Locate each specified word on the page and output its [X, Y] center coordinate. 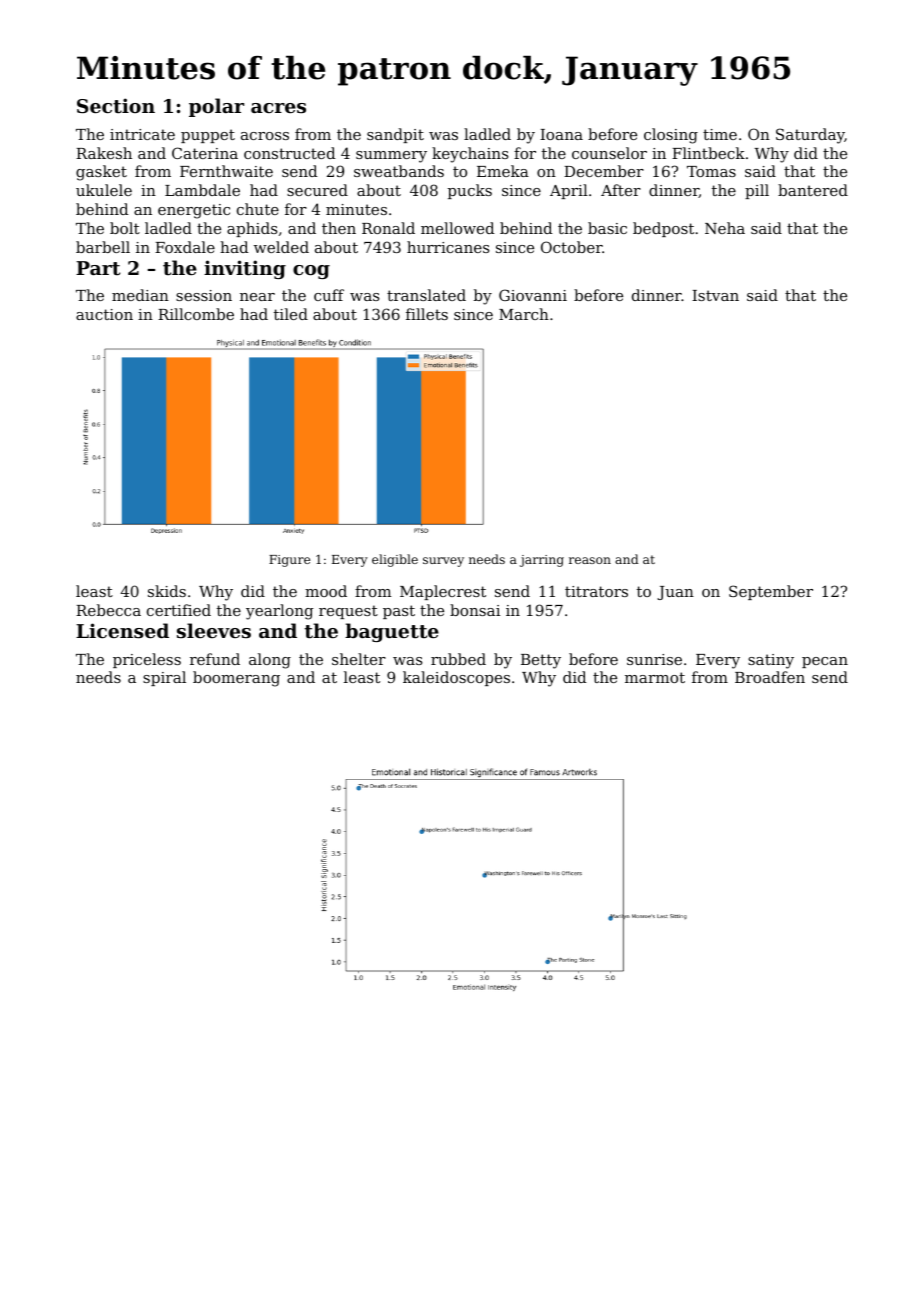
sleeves [214, 630]
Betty [541, 661]
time [720, 134]
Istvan [715, 295]
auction [104, 314]
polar [216, 107]
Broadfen [770, 677]
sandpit [395, 135]
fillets [427, 314]
